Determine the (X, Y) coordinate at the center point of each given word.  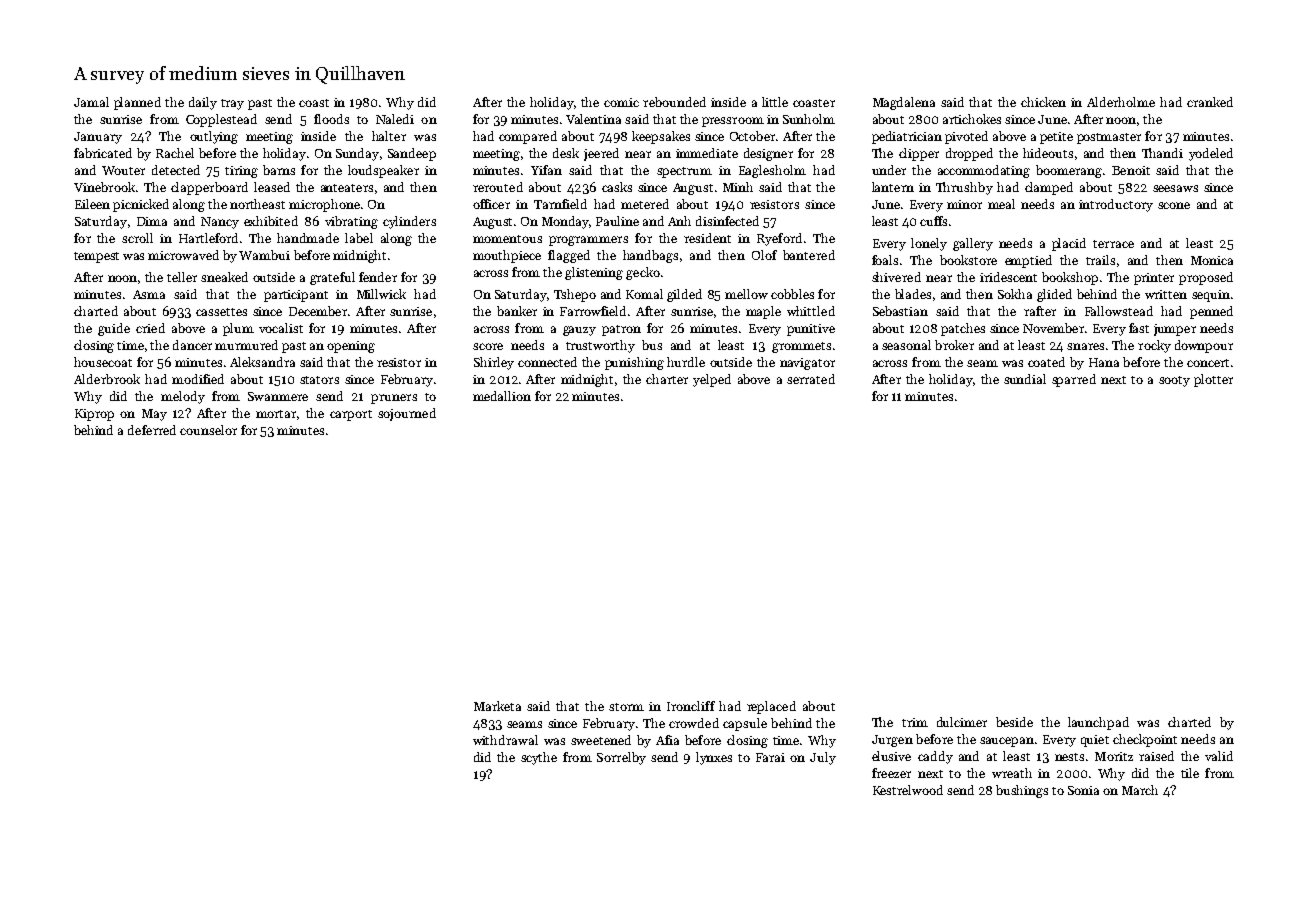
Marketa (497, 706)
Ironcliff (691, 706)
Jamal (91, 102)
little (775, 102)
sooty (1174, 381)
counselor (208, 430)
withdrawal (505, 740)
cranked (1210, 102)
